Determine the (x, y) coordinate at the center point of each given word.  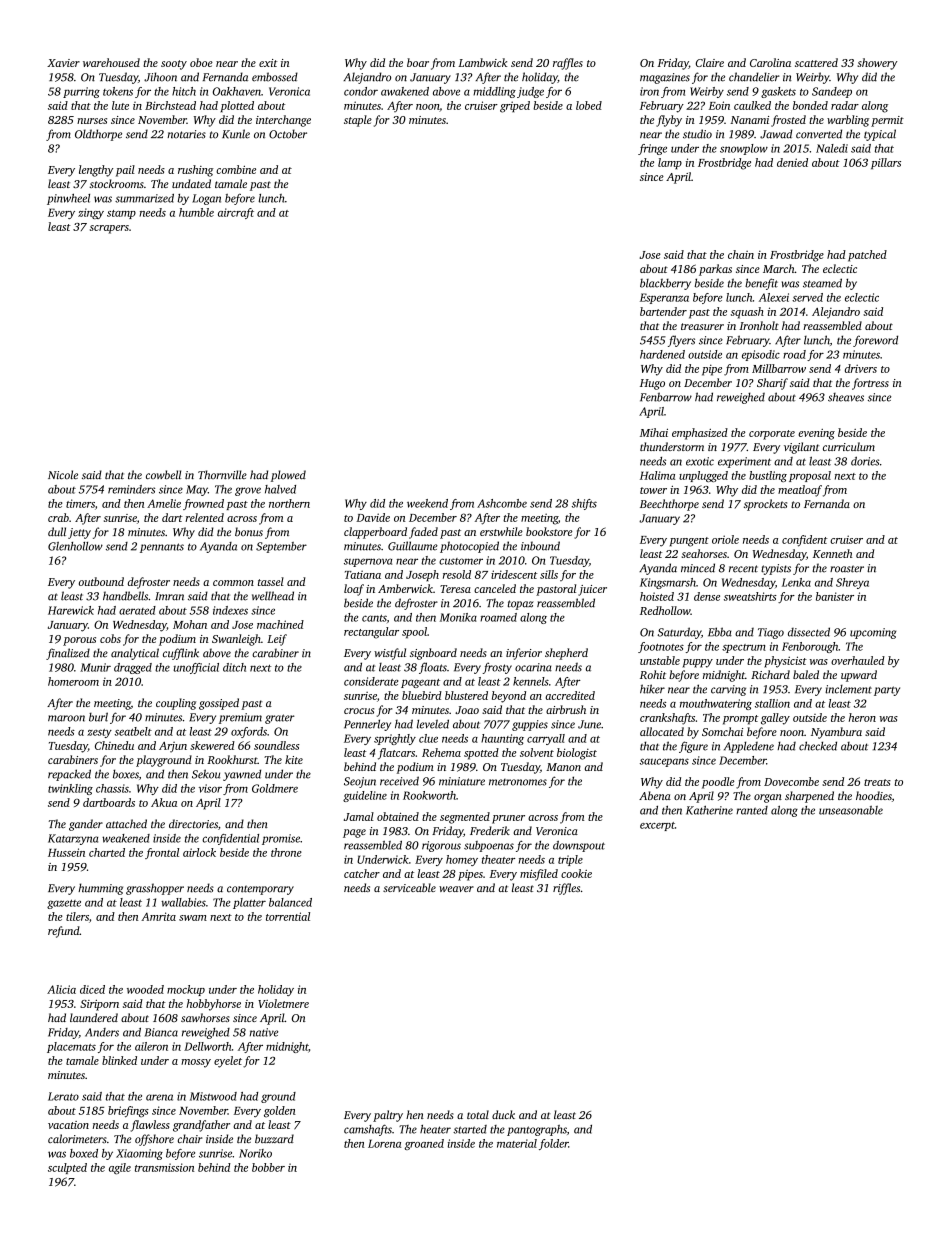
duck (503, 1114)
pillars (886, 163)
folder (553, 1144)
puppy (698, 663)
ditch (234, 667)
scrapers (109, 229)
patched (867, 256)
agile (120, 1169)
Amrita (158, 916)
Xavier (63, 63)
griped (515, 107)
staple (358, 121)
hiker (652, 689)
